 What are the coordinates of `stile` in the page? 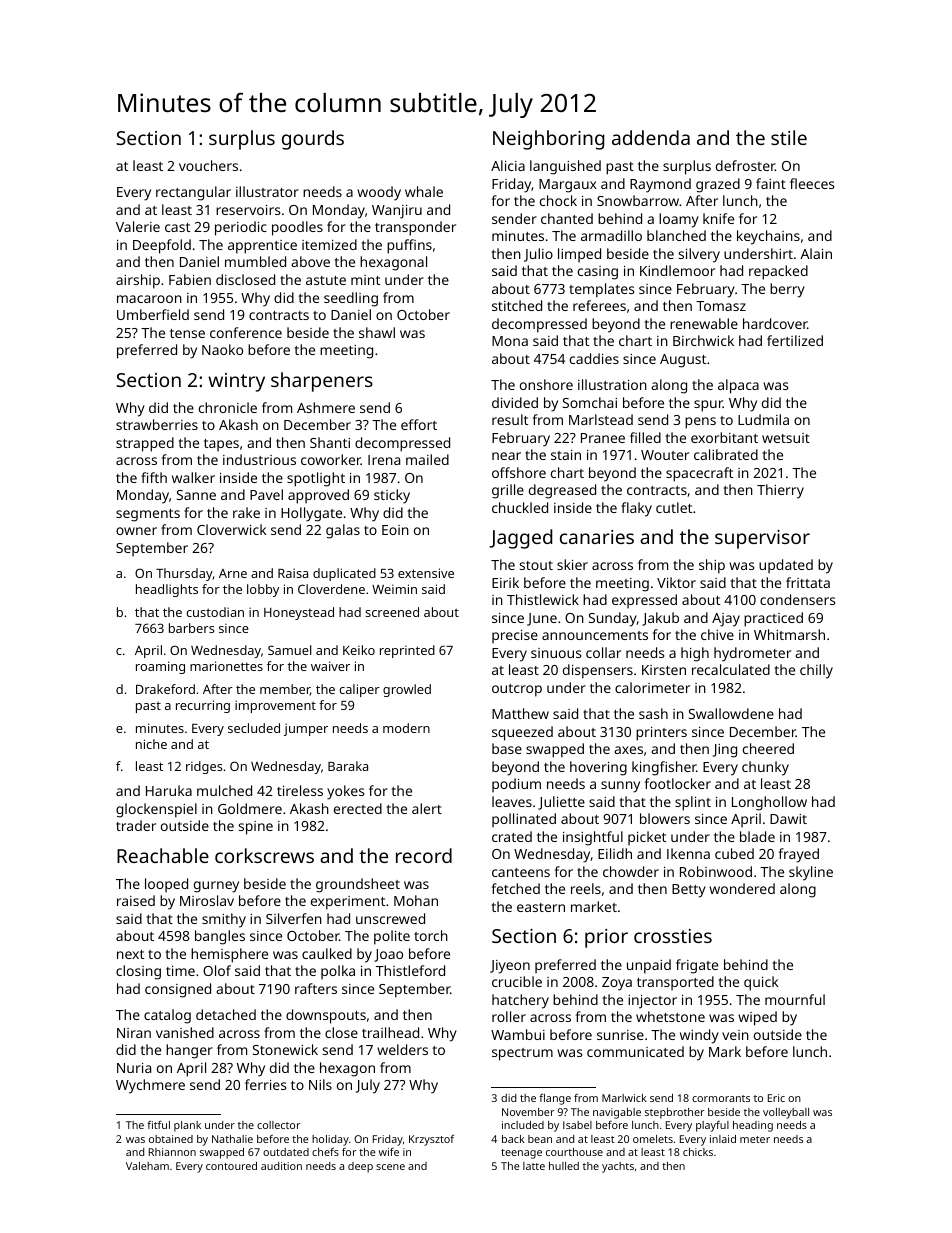 It's located at (789, 137).
